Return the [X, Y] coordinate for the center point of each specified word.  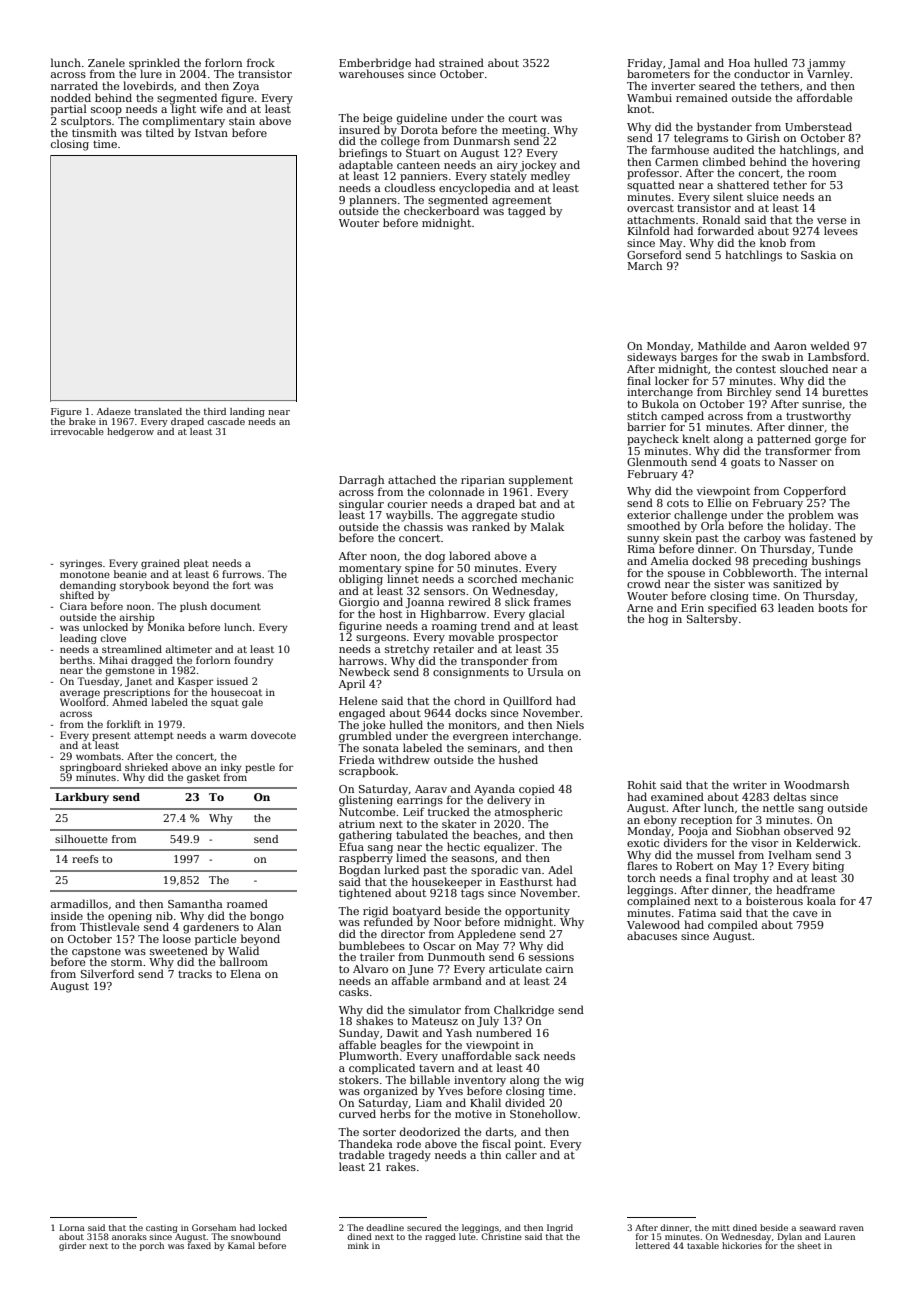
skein [677, 537]
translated [158, 411]
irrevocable [77, 431]
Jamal [684, 64]
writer [750, 785]
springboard [90, 768]
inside [67, 915]
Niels [570, 724]
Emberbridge [375, 64]
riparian [483, 481]
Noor [447, 922]
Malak [547, 526]
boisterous [774, 900]
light [183, 110]
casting [162, 1229]
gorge [830, 441]
